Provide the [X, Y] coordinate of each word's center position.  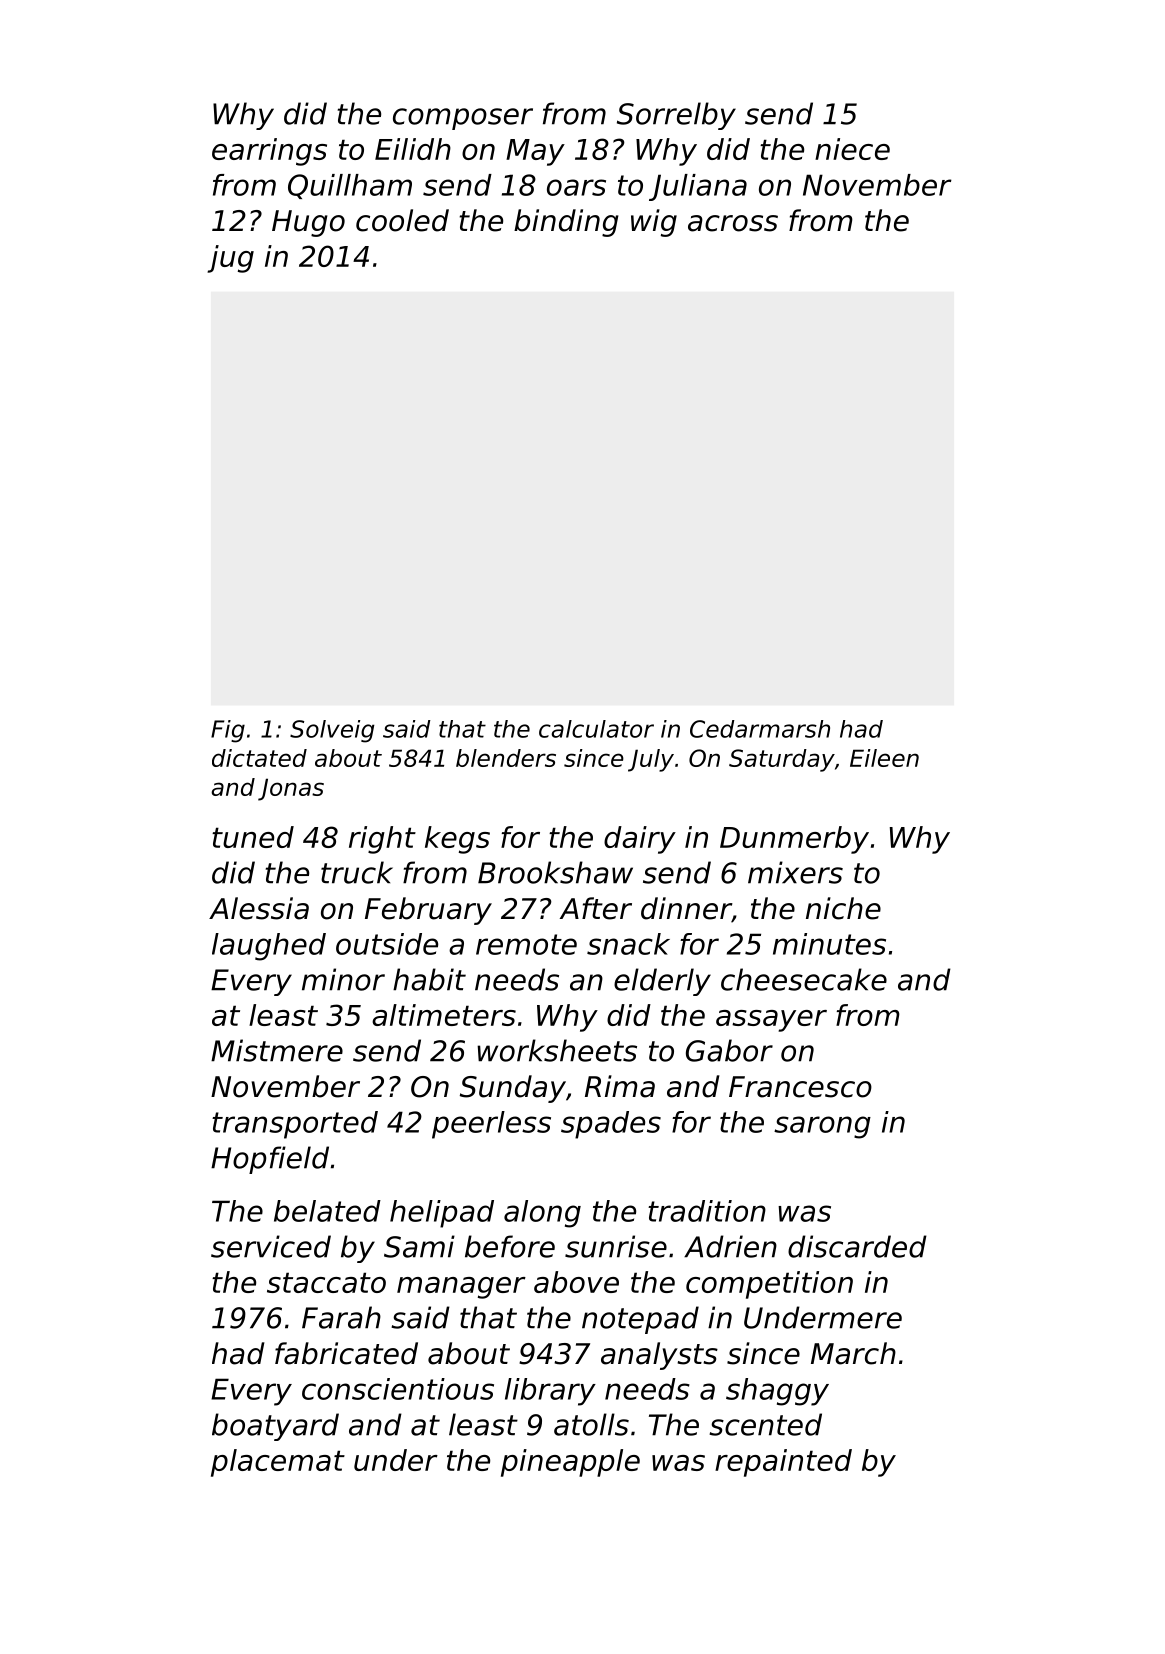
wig [654, 223]
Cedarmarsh [760, 729]
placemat [278, 1463]
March [853, 1353]
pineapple [570, 1463]
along [542, 1214]
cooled [402, 220]
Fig [228, 731]
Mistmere [277, 1050]
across [733, 223]
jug [230, 259]
